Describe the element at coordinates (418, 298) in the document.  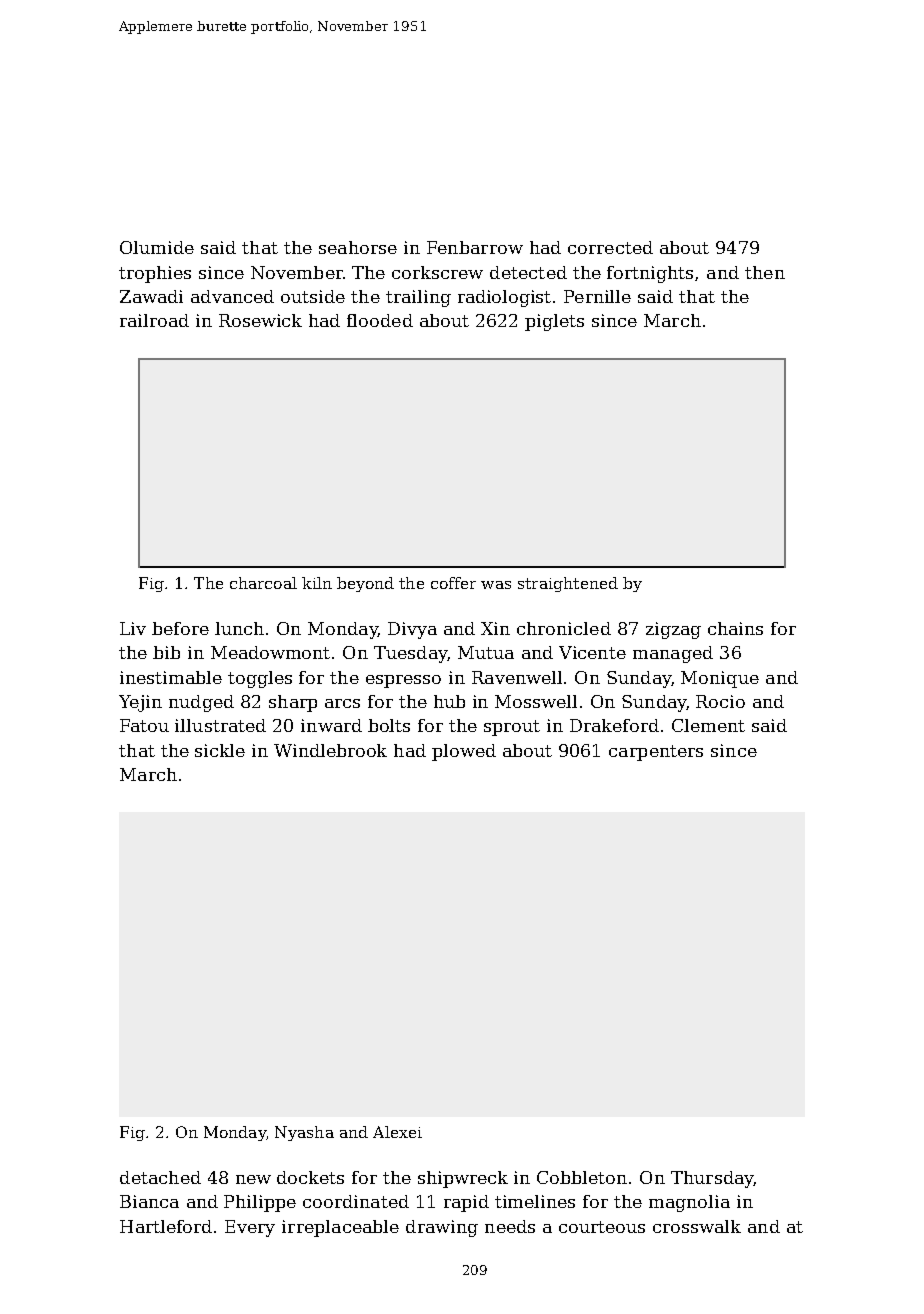
I see `trailing` at that location.
